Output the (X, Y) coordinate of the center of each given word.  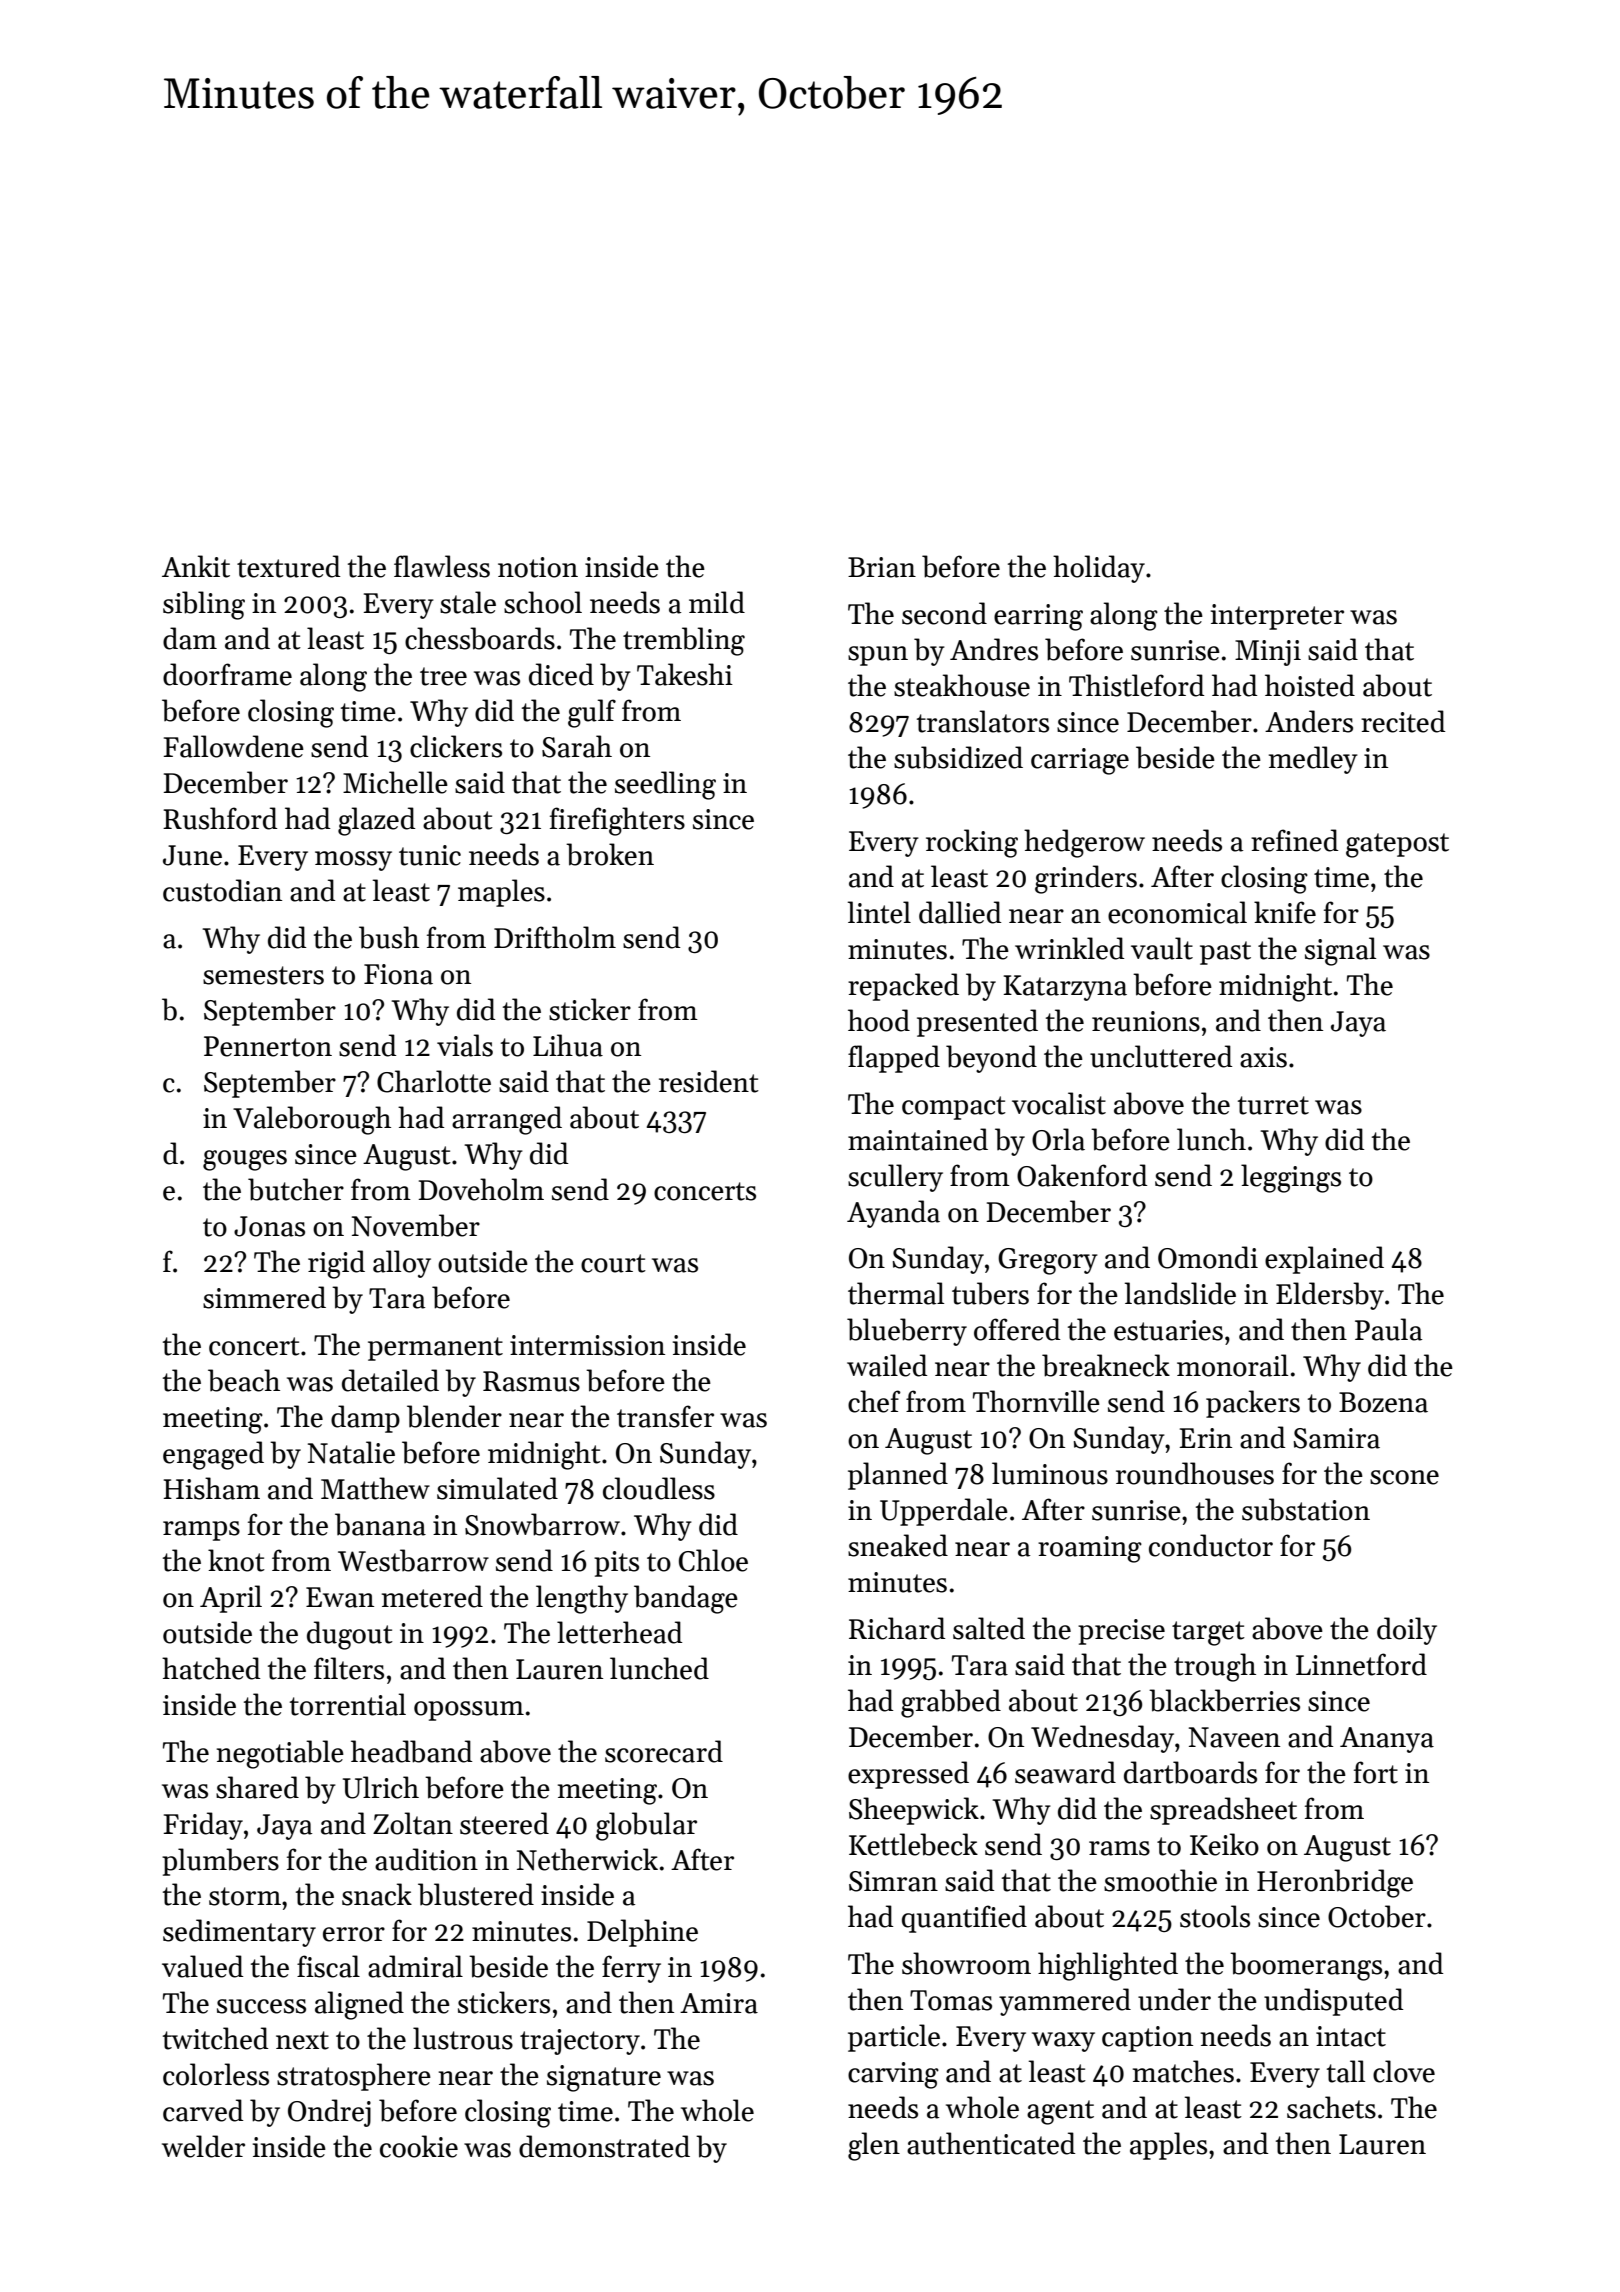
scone (1404, 1477)
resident (709, 1081)
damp (365, 1419)
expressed (908, 1775)
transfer (665, 1416)
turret (1273, 1105)
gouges (245, 1160)
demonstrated (604, 2146)
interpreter (1277, 617)
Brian (882, 567)
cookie (419, 2146)
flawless (442, 566)
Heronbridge (1335, 1883)
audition (426, 1859)
